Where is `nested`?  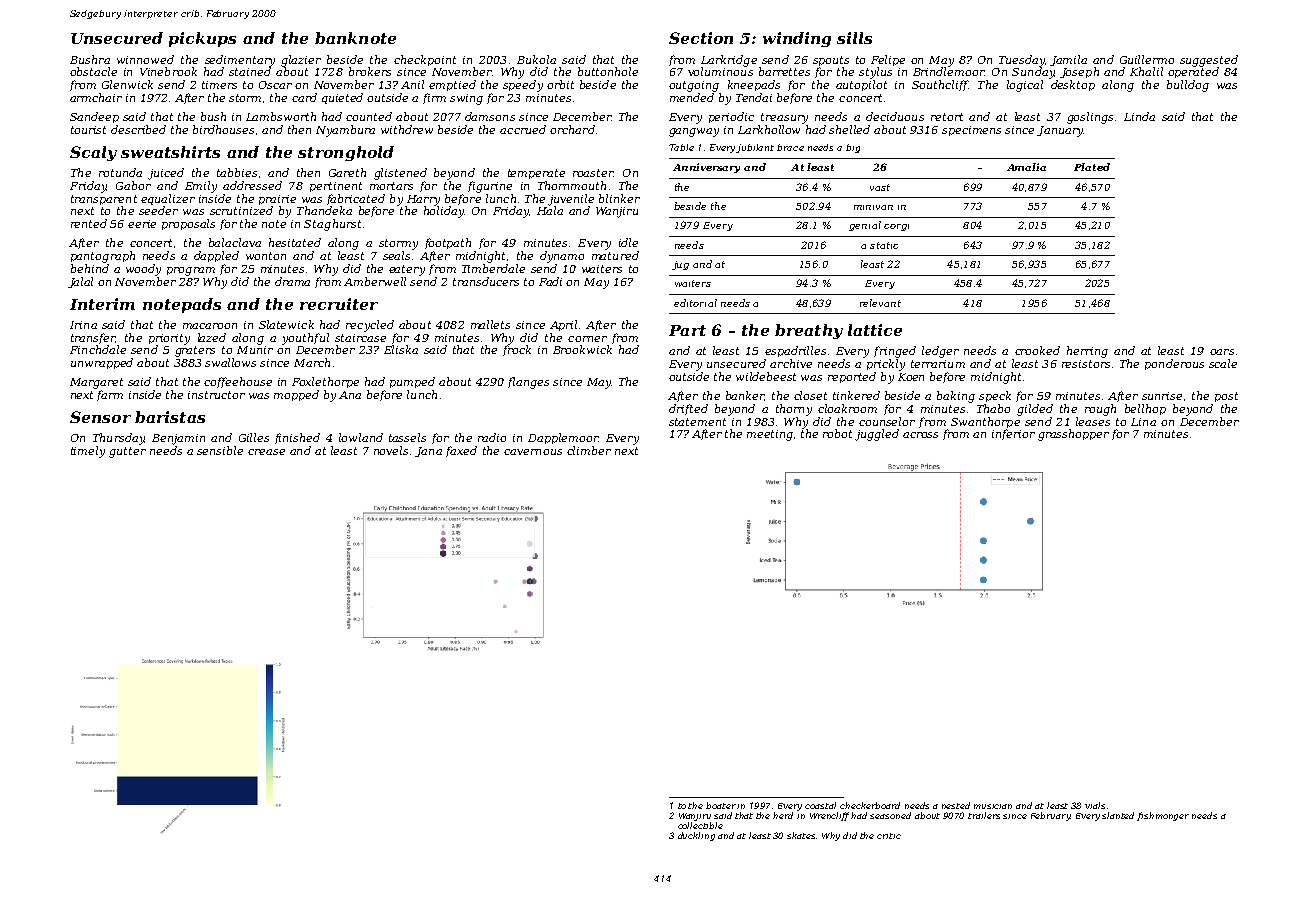
nested is located at coordinates (956, 805).
